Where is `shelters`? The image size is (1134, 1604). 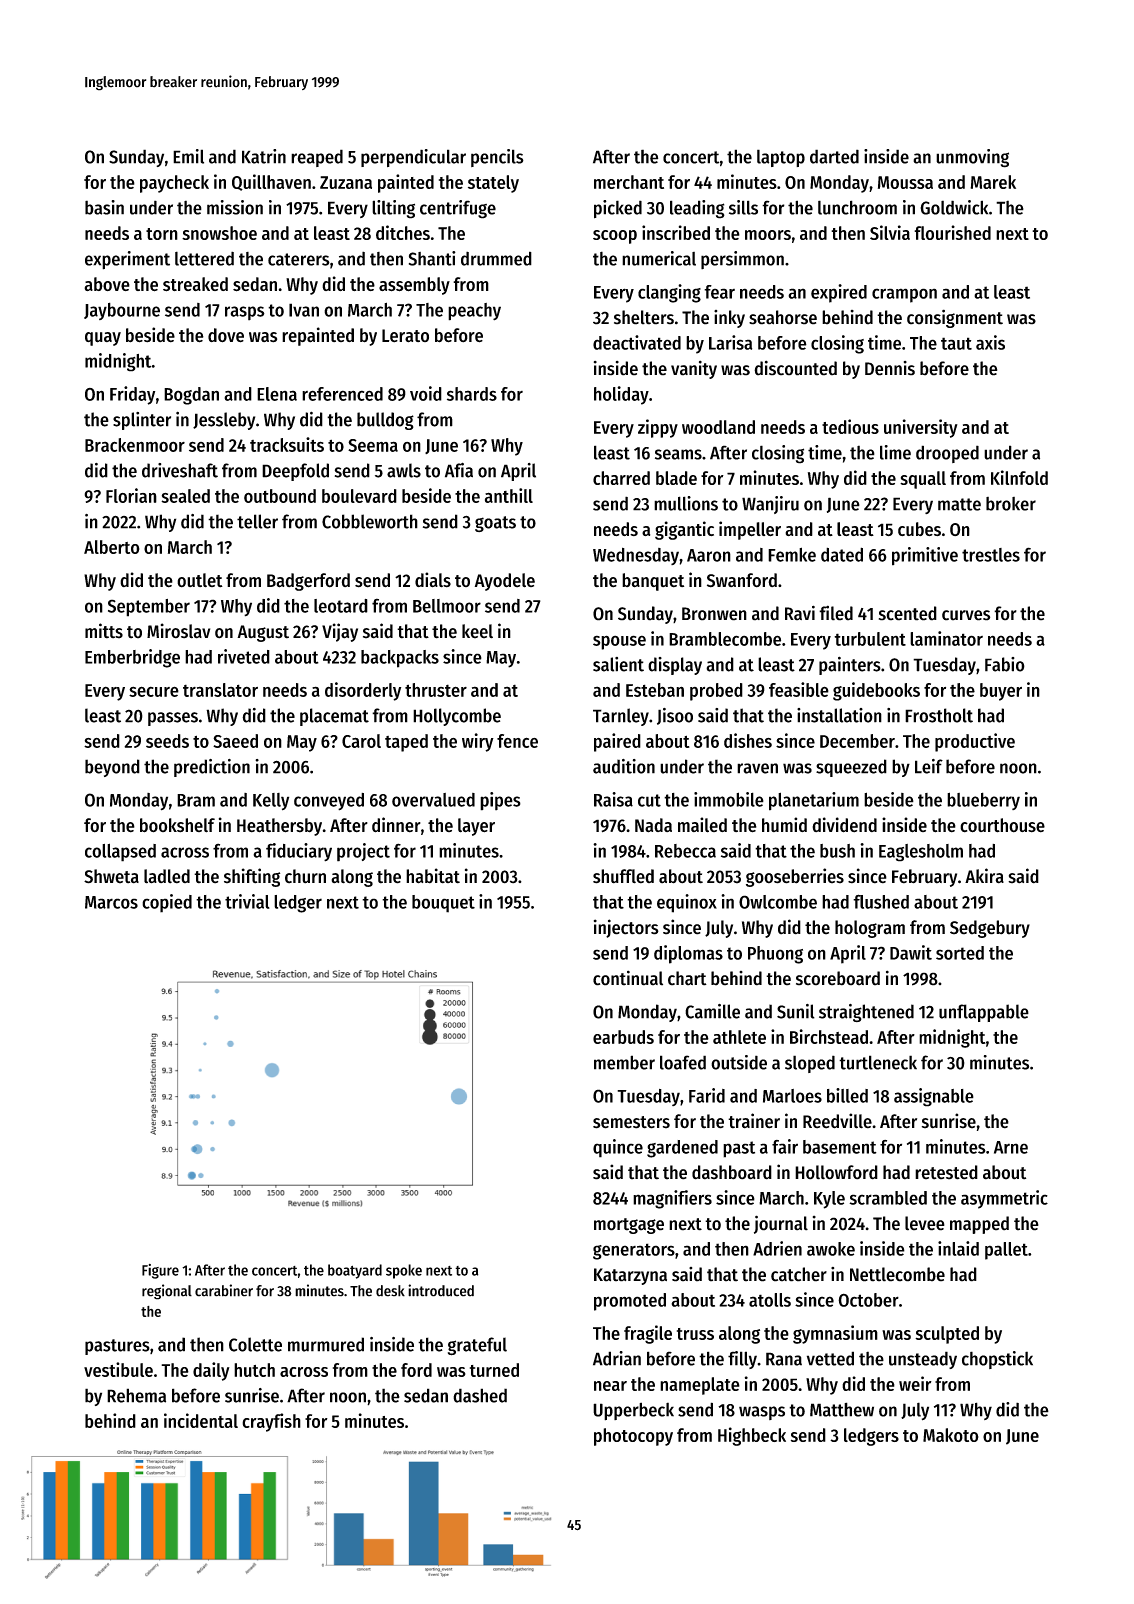 shelters is located at coordinates (644, 317).
